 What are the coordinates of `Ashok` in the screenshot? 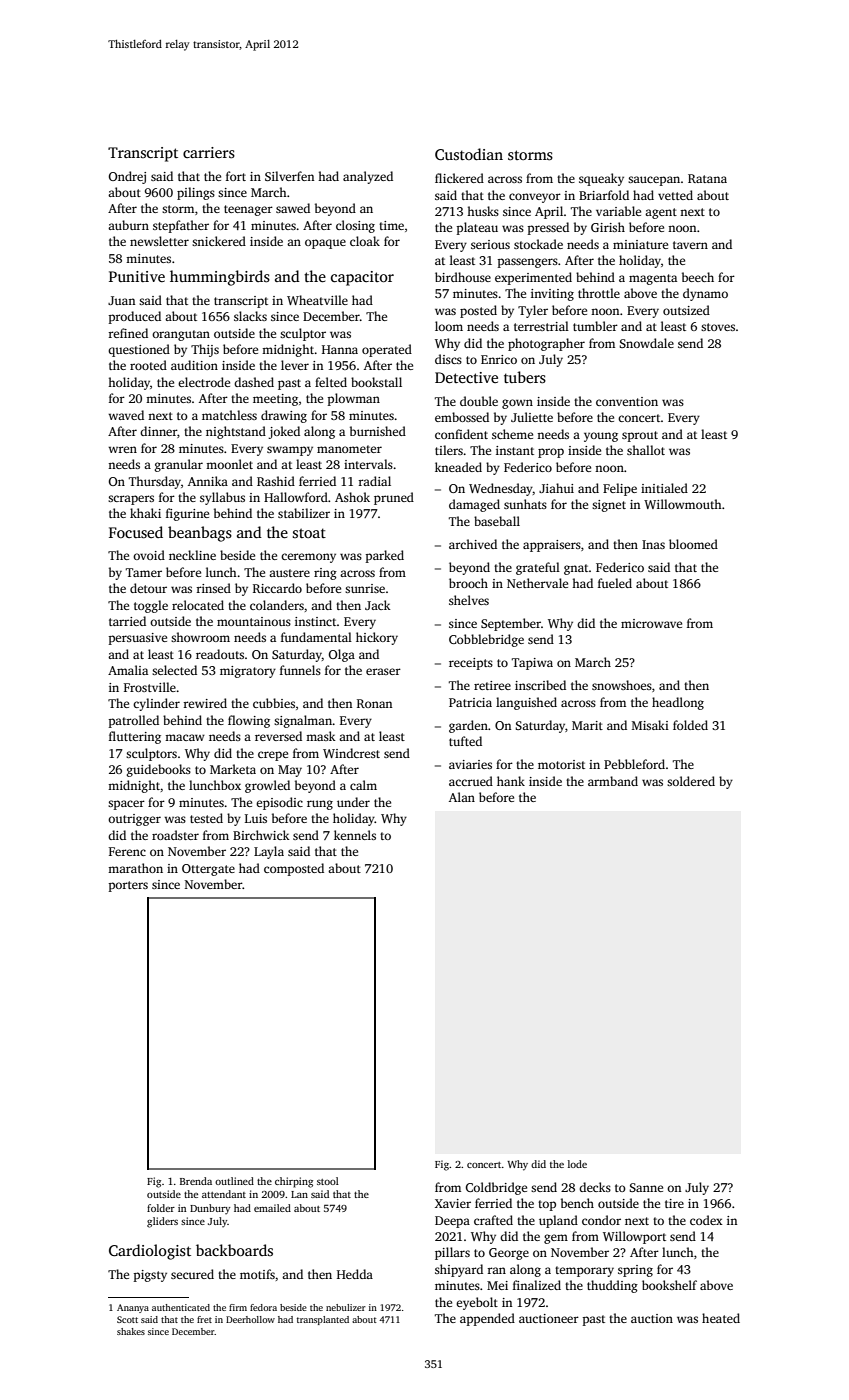 It's located at (352, 497).
